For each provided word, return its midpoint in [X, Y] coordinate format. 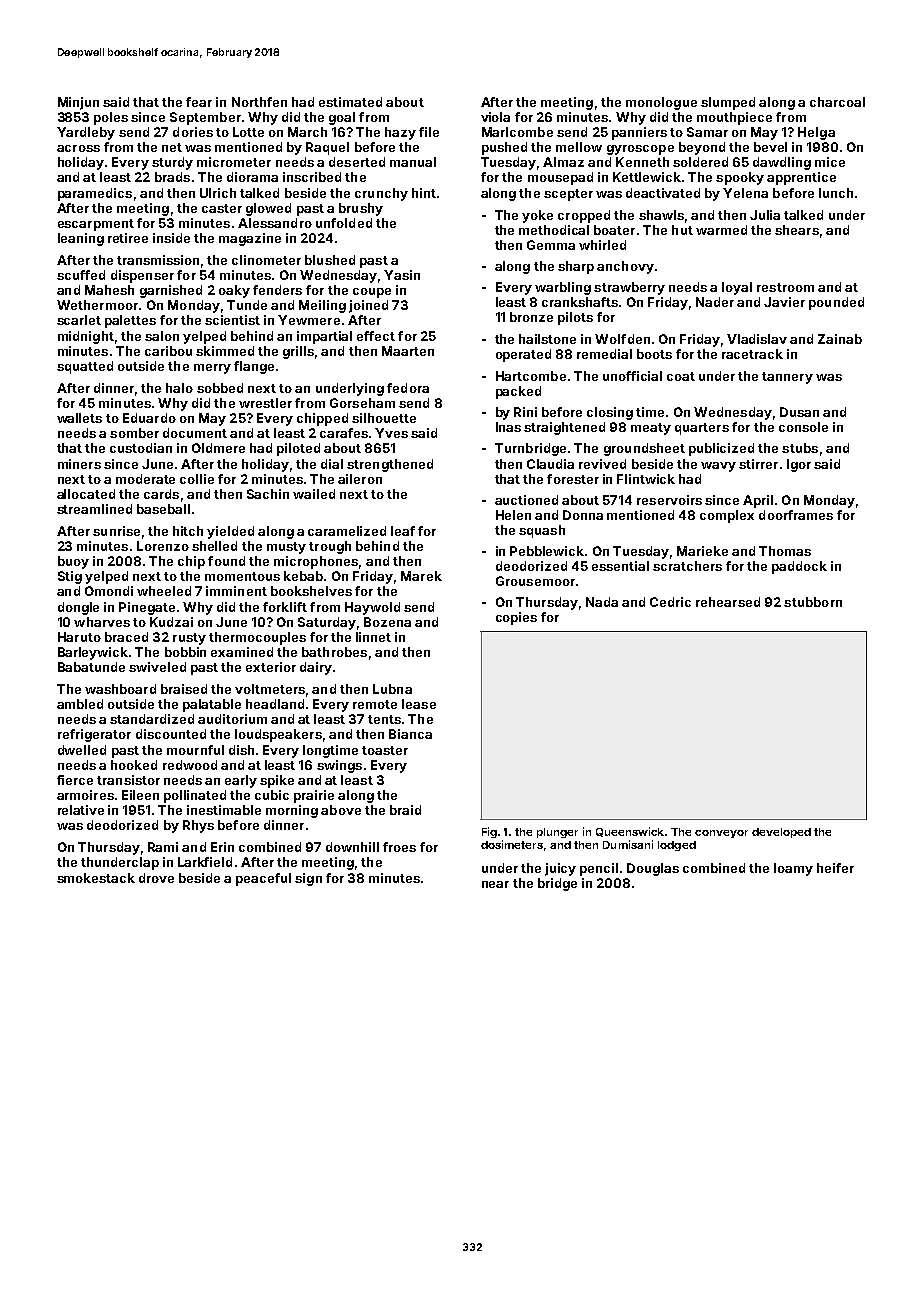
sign [308, 879]
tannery [787, 378]
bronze [531, 317]
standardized [152, 719]
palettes [130, 321]
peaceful [263, 879]
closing [610, 413]
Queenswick [631, 832]
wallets [79, 418]
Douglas [653, 869]
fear [199, 102]
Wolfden [622, 339]
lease [419, 704]
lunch [836, 193]
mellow [579, 147]
